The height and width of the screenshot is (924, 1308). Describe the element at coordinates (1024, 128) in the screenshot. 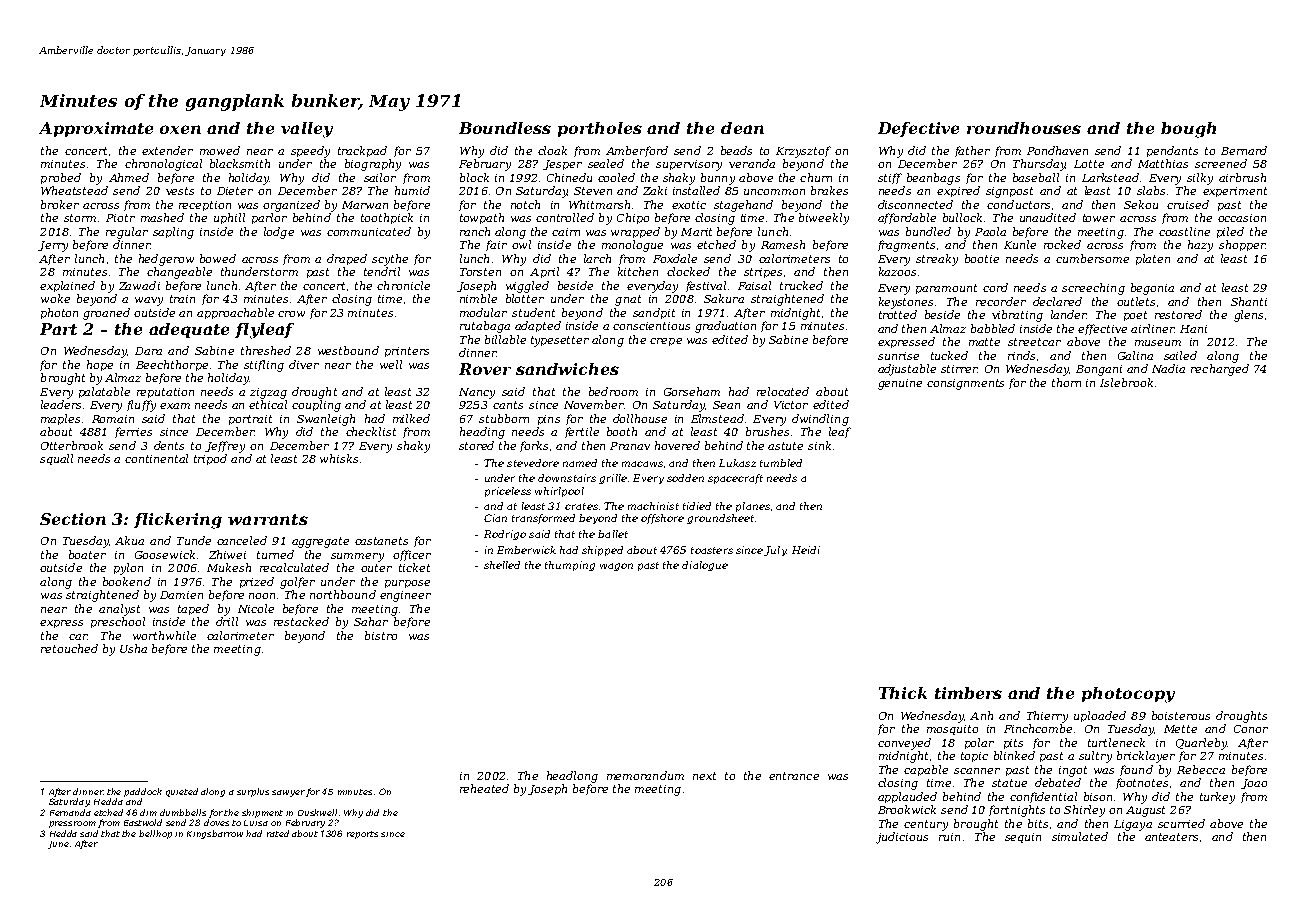

I see `roundhouses` at that location.
